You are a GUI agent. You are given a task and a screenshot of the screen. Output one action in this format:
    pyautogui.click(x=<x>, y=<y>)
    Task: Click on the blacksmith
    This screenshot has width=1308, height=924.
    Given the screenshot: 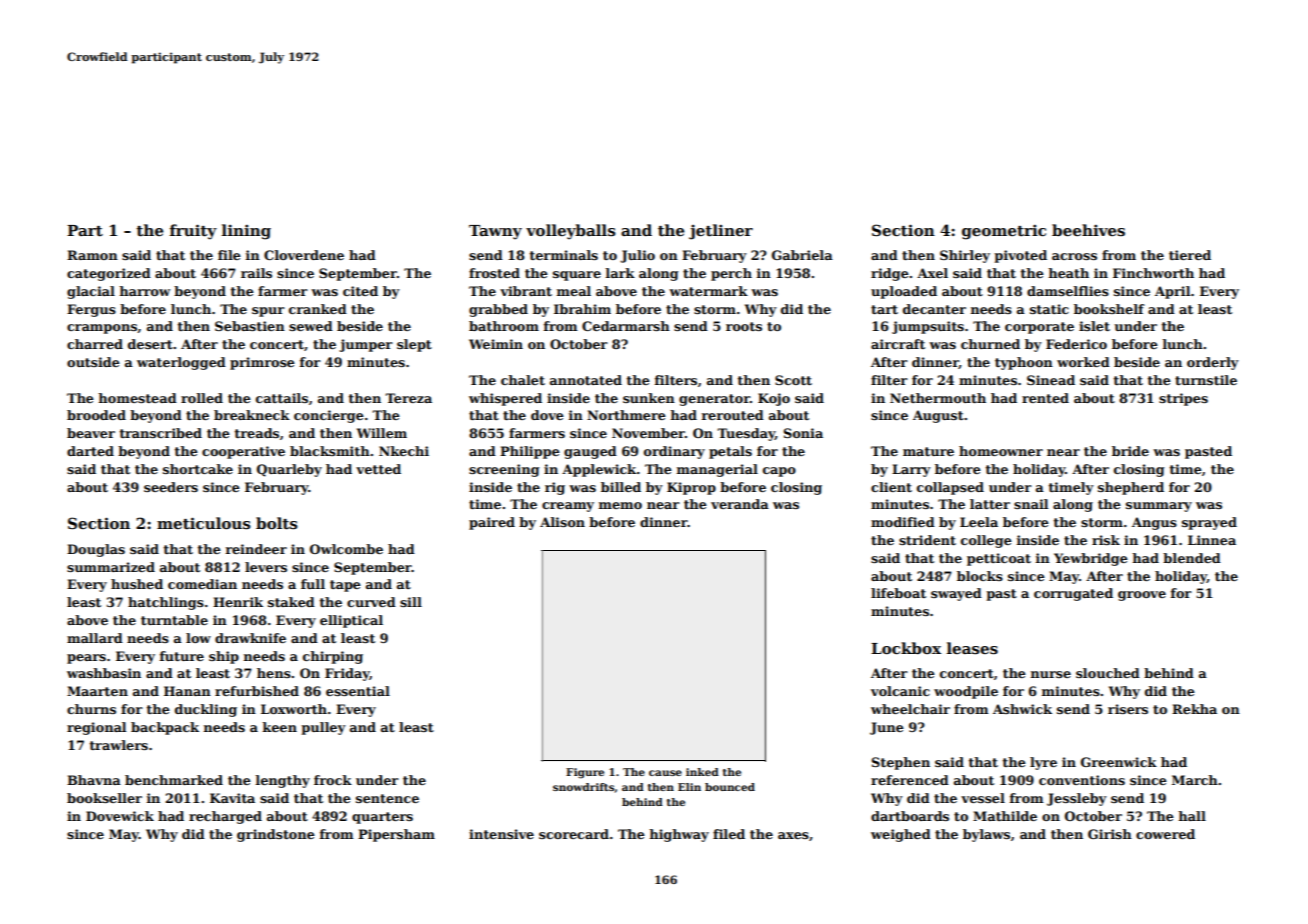 What is the action you would take?
    pyautogui.click(x=330, y=451)
